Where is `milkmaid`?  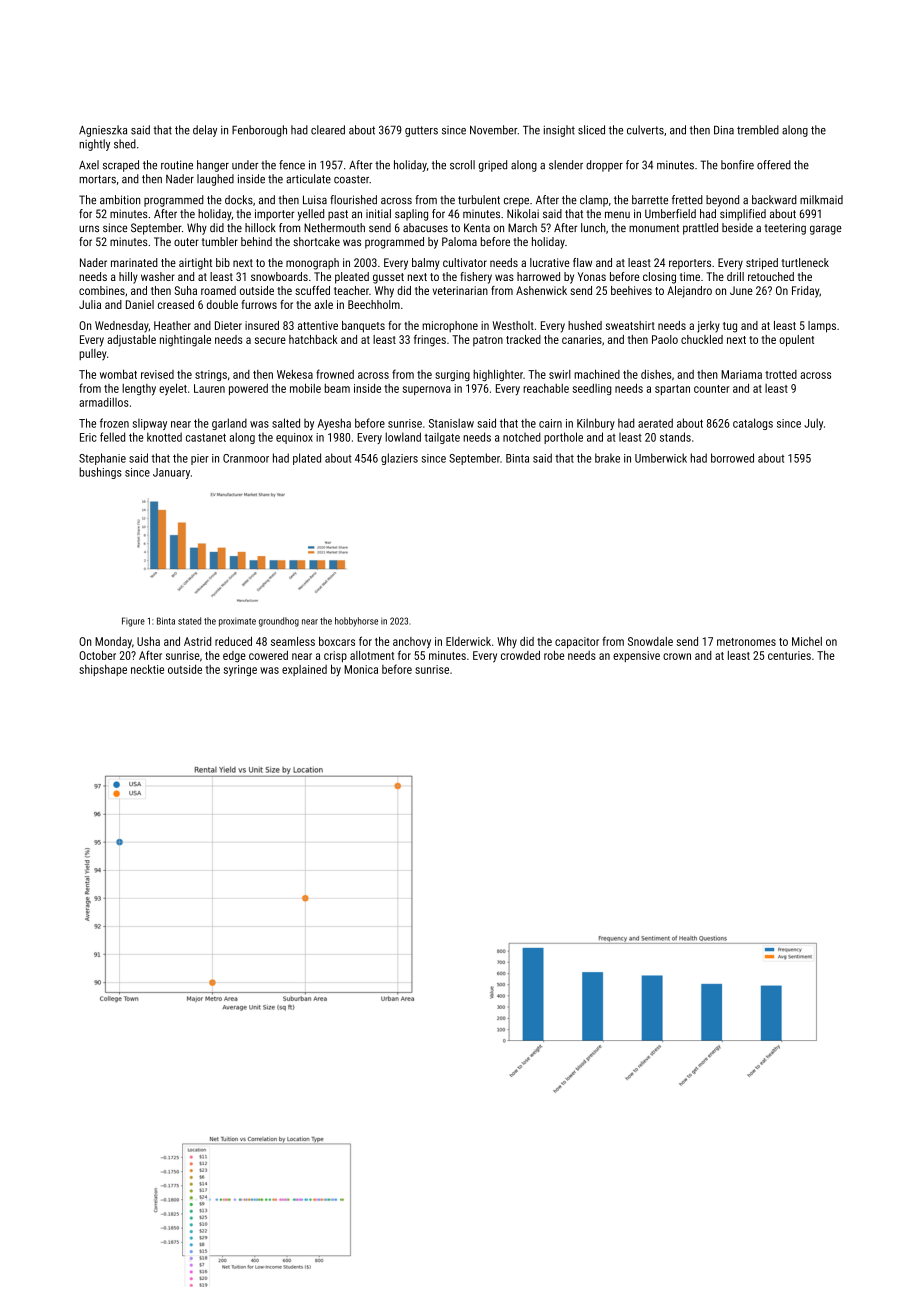 milkmaid is located at coordinates (821, 200).
